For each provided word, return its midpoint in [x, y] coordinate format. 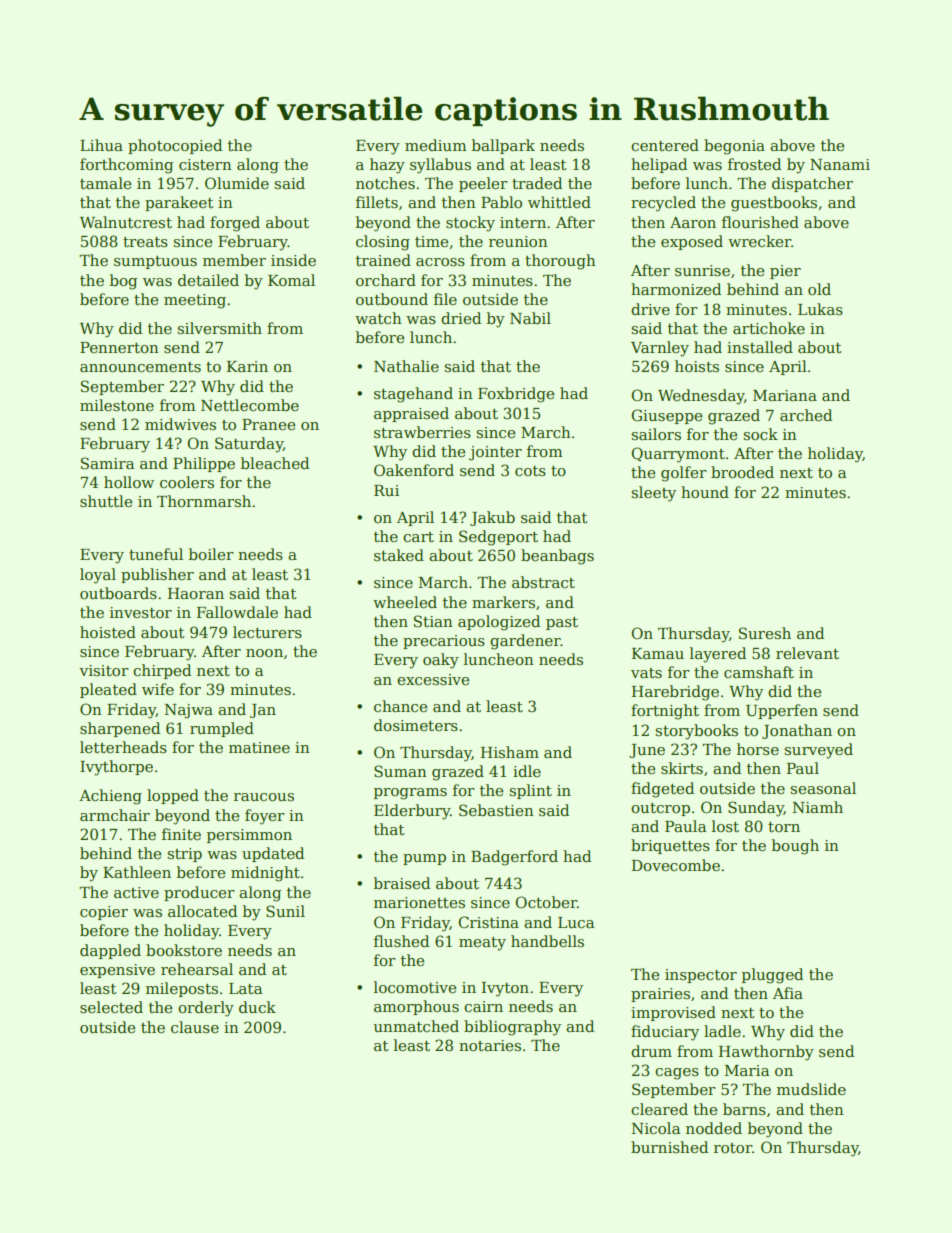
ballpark [503, 146]
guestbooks [774, 204]
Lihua [101, 145]
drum [651, 1051]
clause [195, 1027]
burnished [669, 1147]
